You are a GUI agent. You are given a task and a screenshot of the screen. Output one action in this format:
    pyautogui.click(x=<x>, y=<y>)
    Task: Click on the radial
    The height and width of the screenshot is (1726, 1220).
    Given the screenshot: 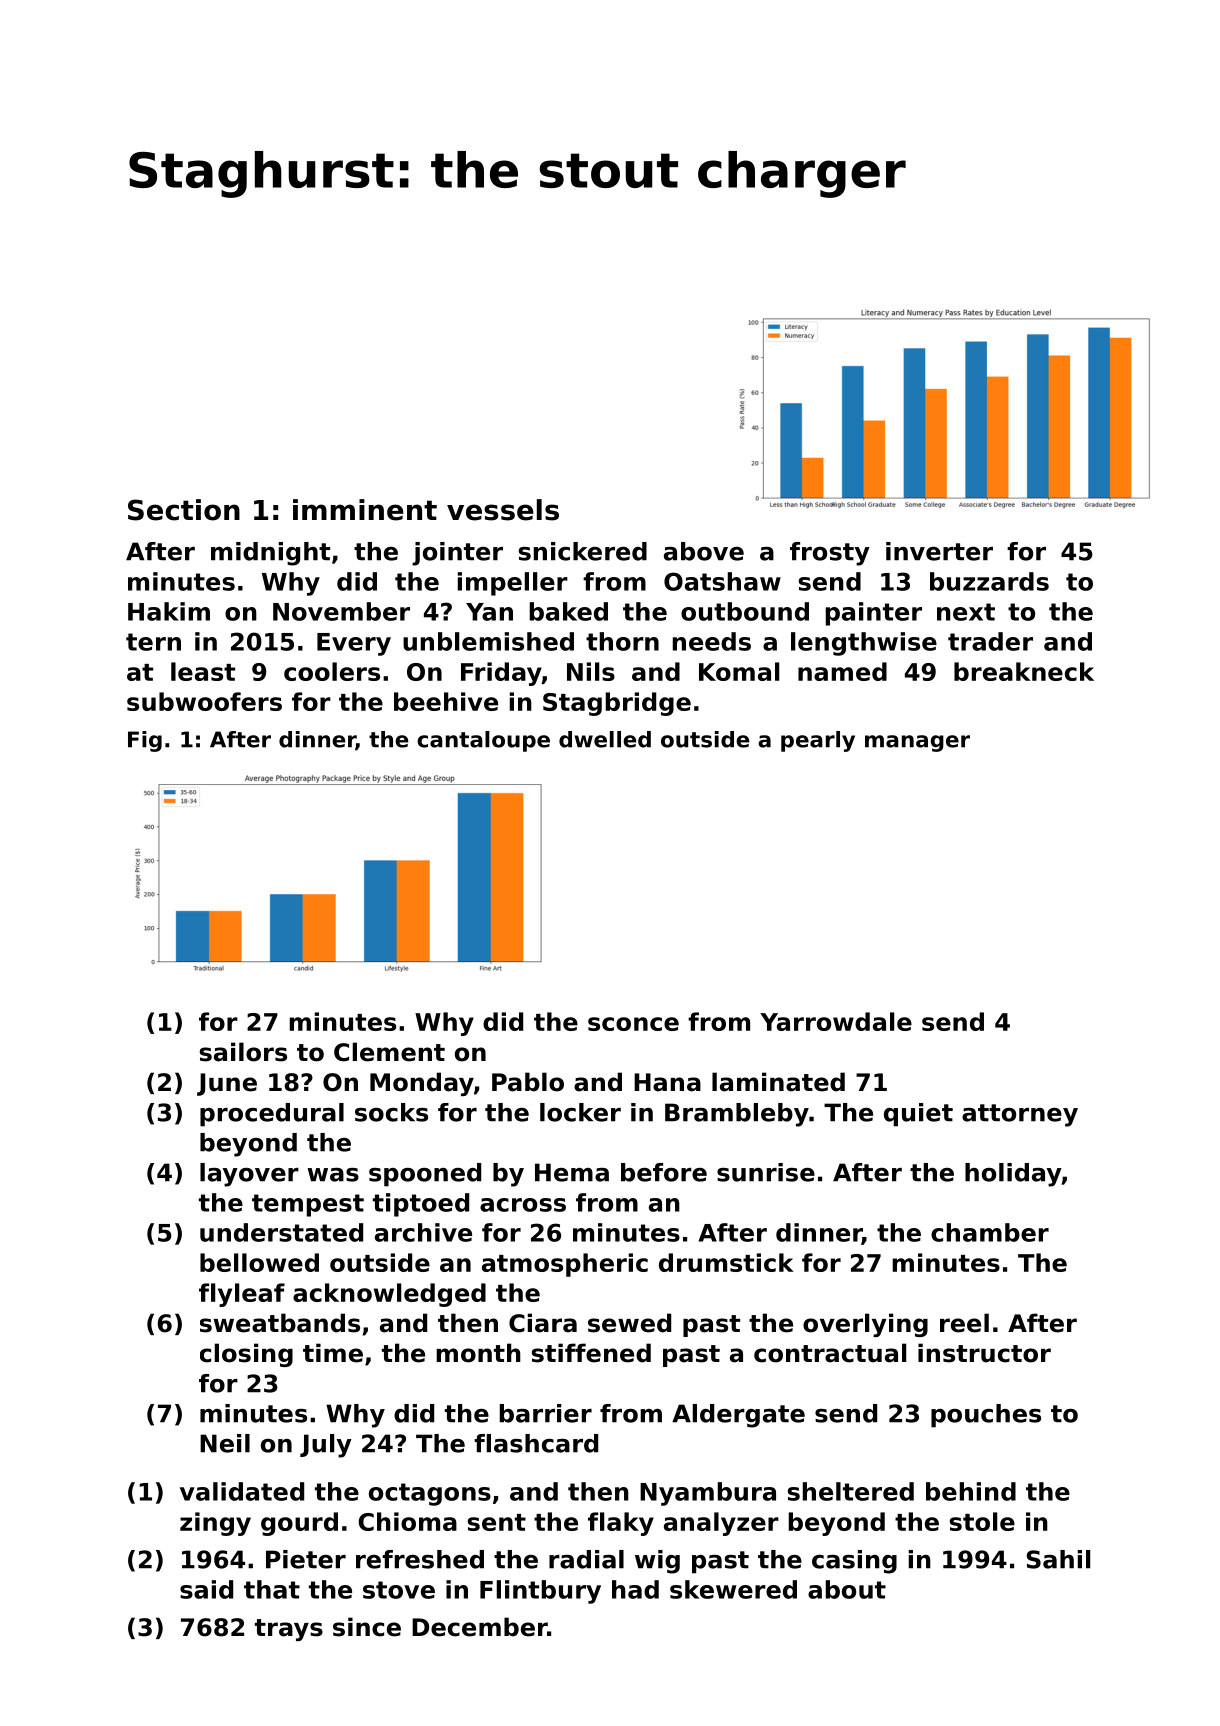 What is the action you would take?
    pyautogui.click(x=586, y=1559)
